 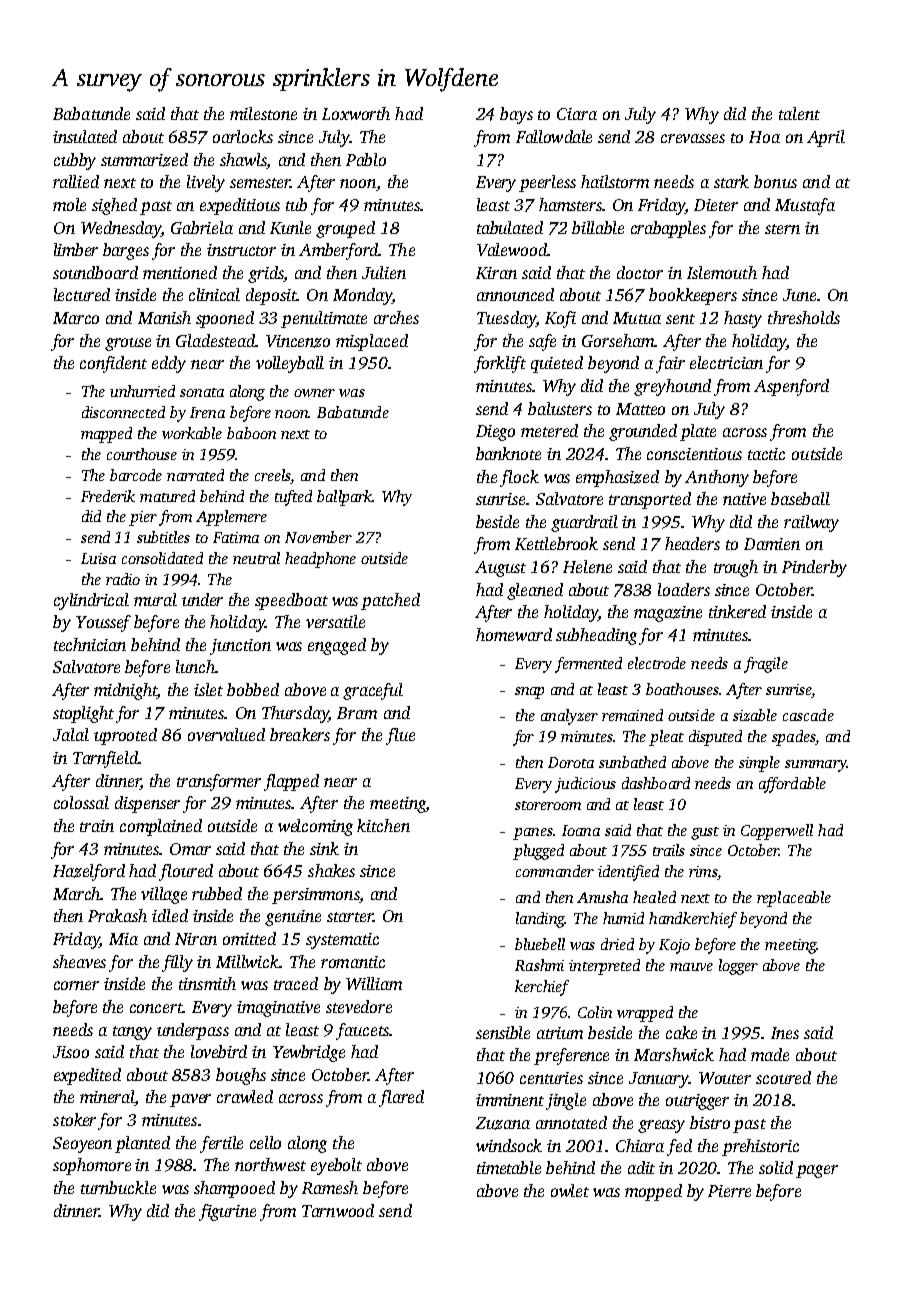 What do you see at coordinates (227, 1212) in the screenshot?
I see `figurine` at bounding box center [227, 1212].
